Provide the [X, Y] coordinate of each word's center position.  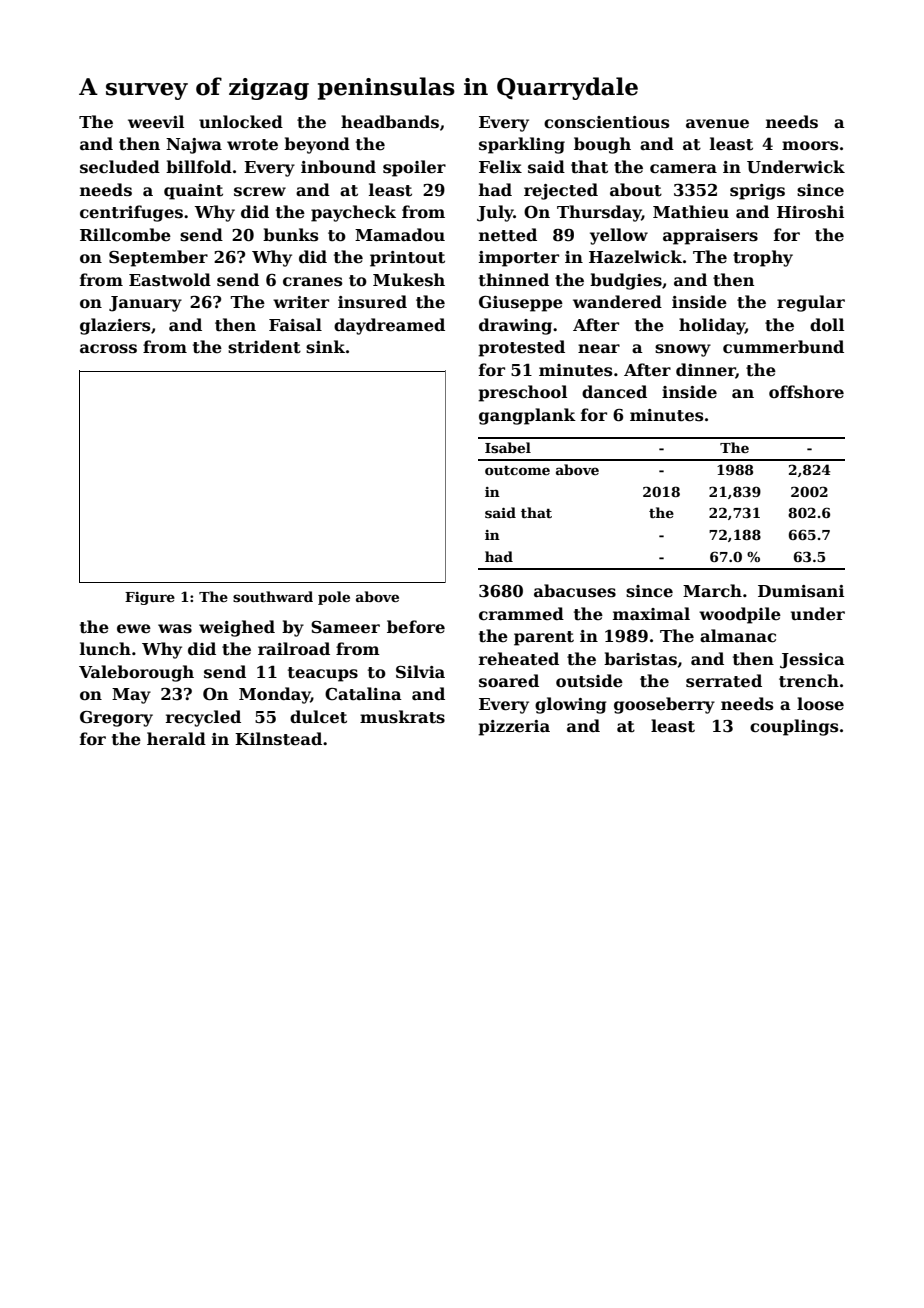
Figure [150, 598]
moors [810, 146]
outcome [517, 470]
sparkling [522, 145]
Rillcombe [125, 235]
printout [407, 259]
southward [273, 596]
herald [176, 738]
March [712, 591]
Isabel [508, 447]
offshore [806, 392]
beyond [317, 145]
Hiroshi [810, 212]
